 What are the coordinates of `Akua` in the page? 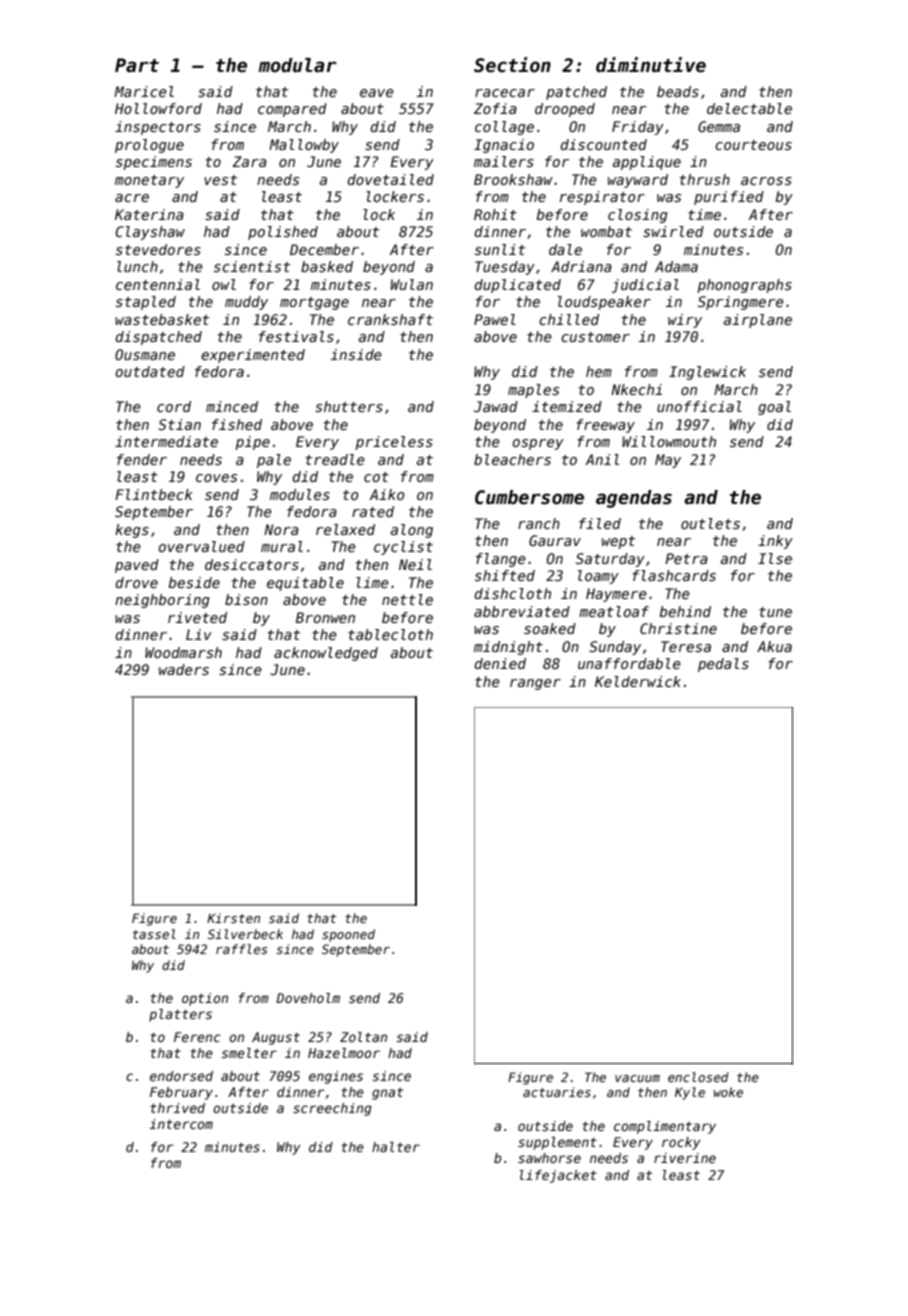 It's located at (774, 646).
